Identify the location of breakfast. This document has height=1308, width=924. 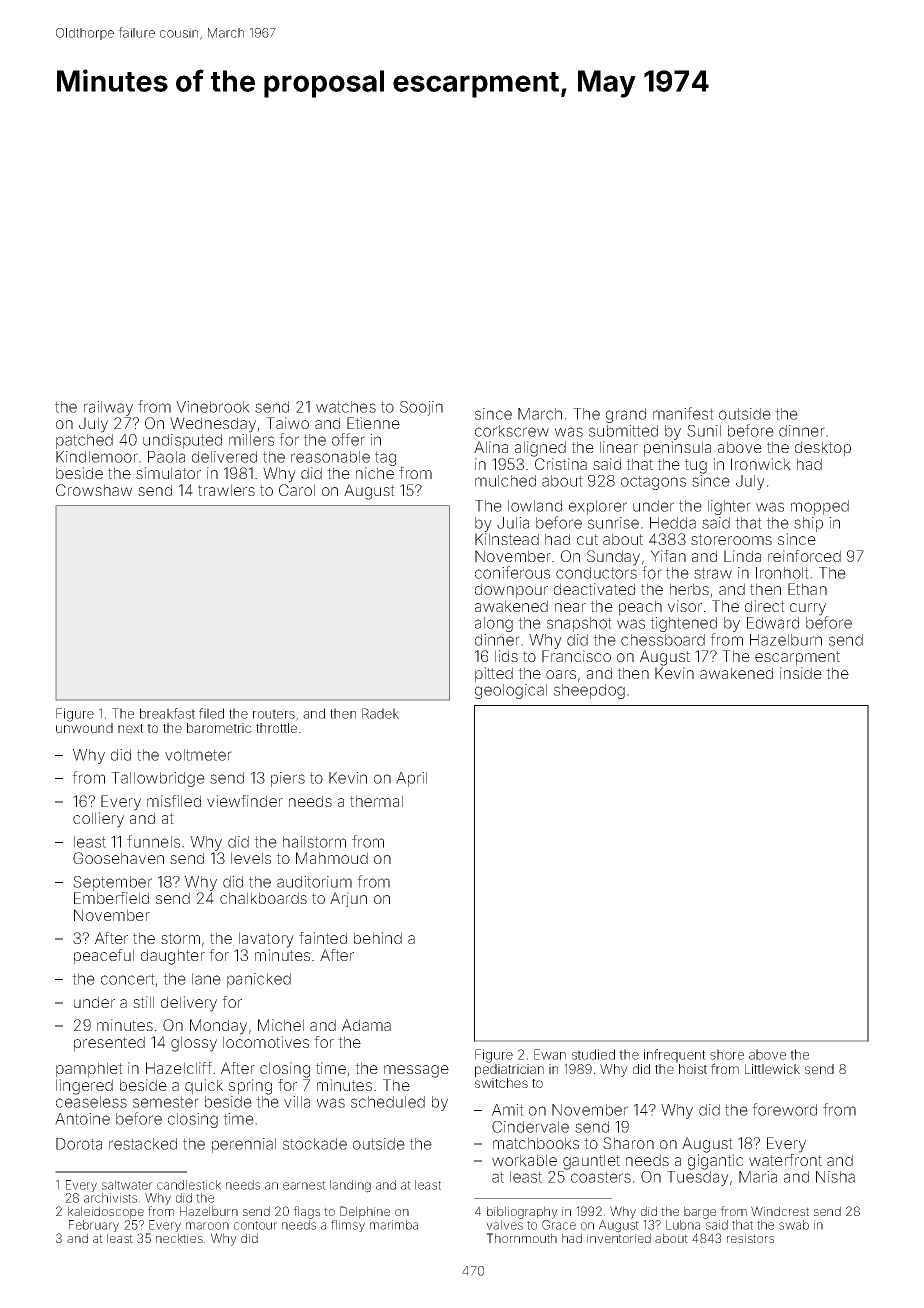
(167, 713).
